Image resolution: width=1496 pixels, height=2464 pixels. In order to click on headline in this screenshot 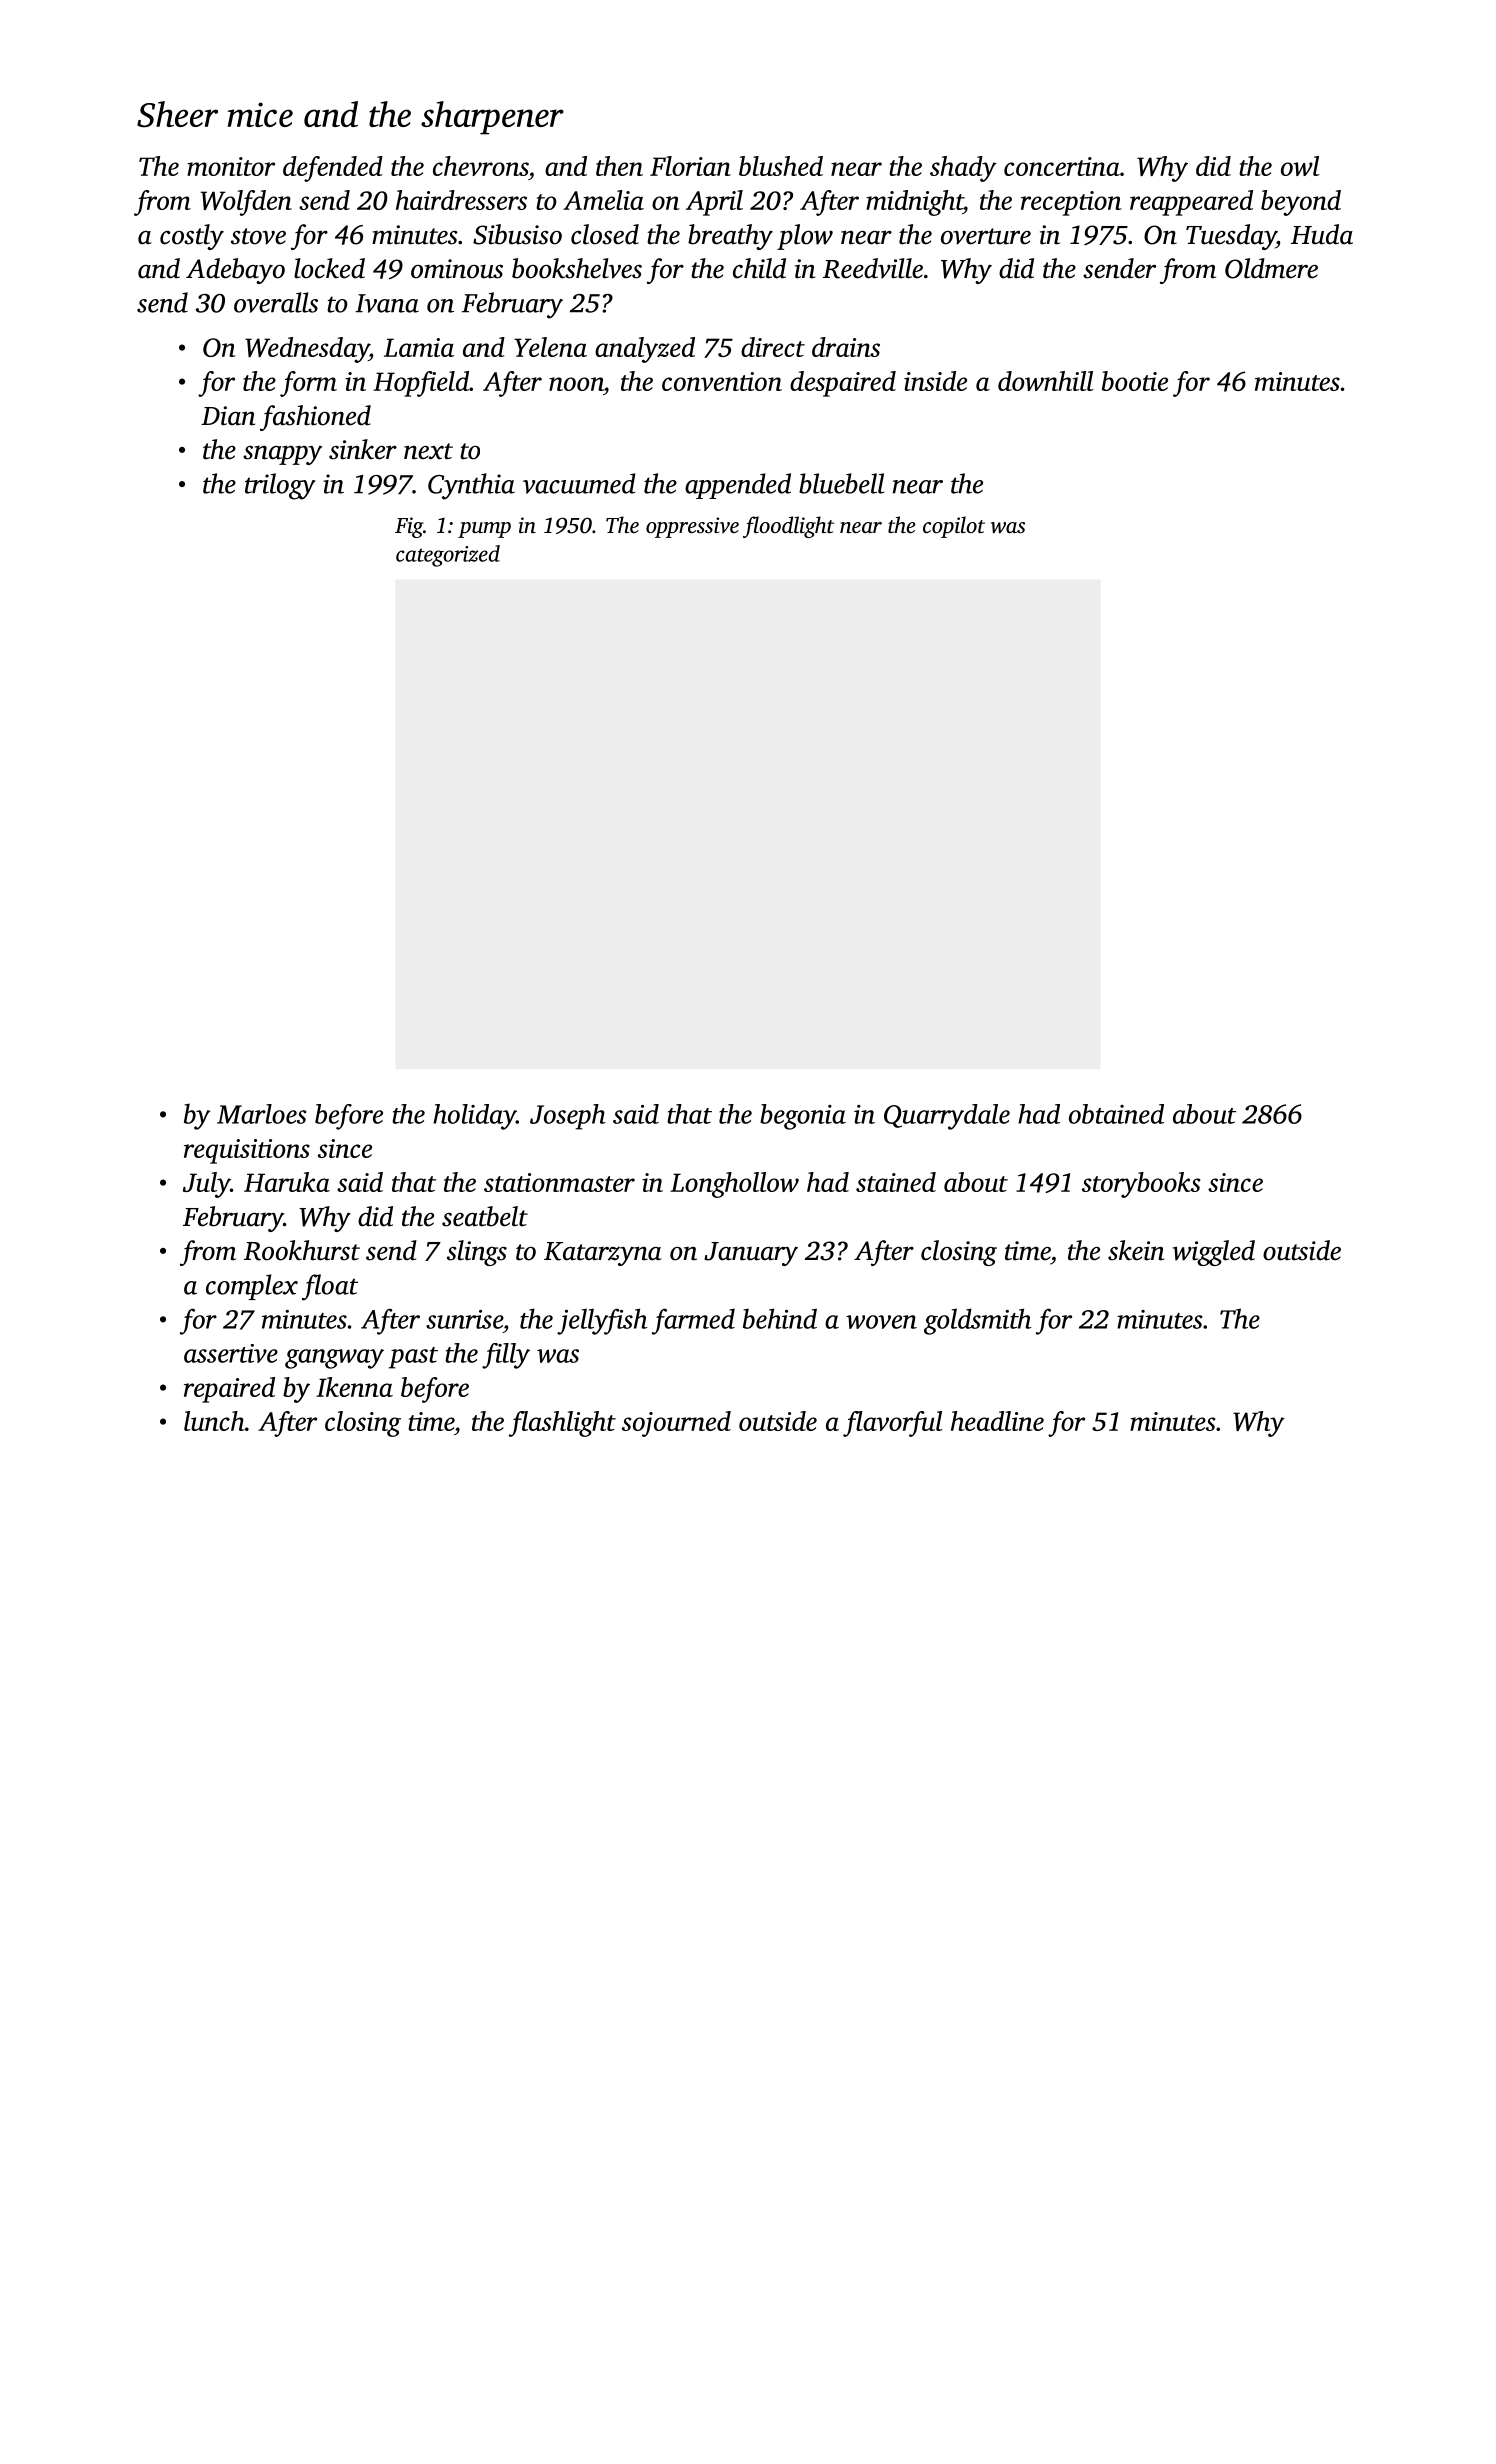, I will do `click(997, 1421)`.
